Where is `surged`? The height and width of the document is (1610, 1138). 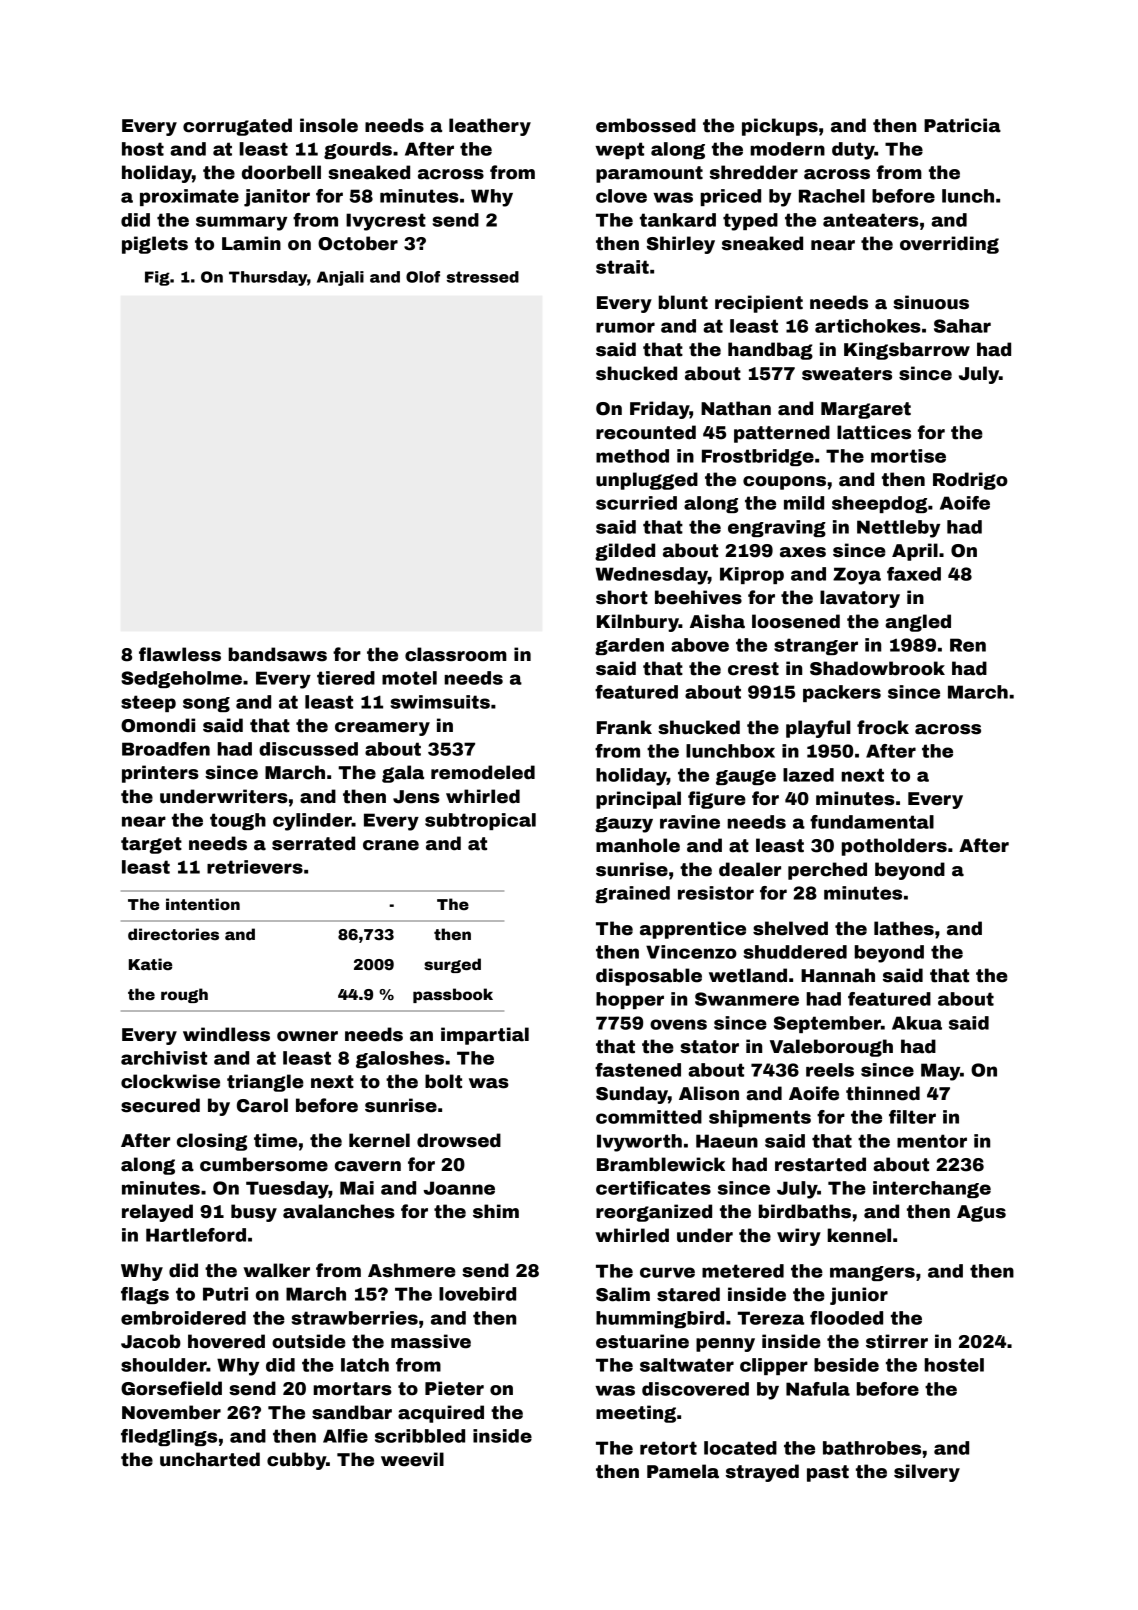 surged is located at coordinates (452, 965).
